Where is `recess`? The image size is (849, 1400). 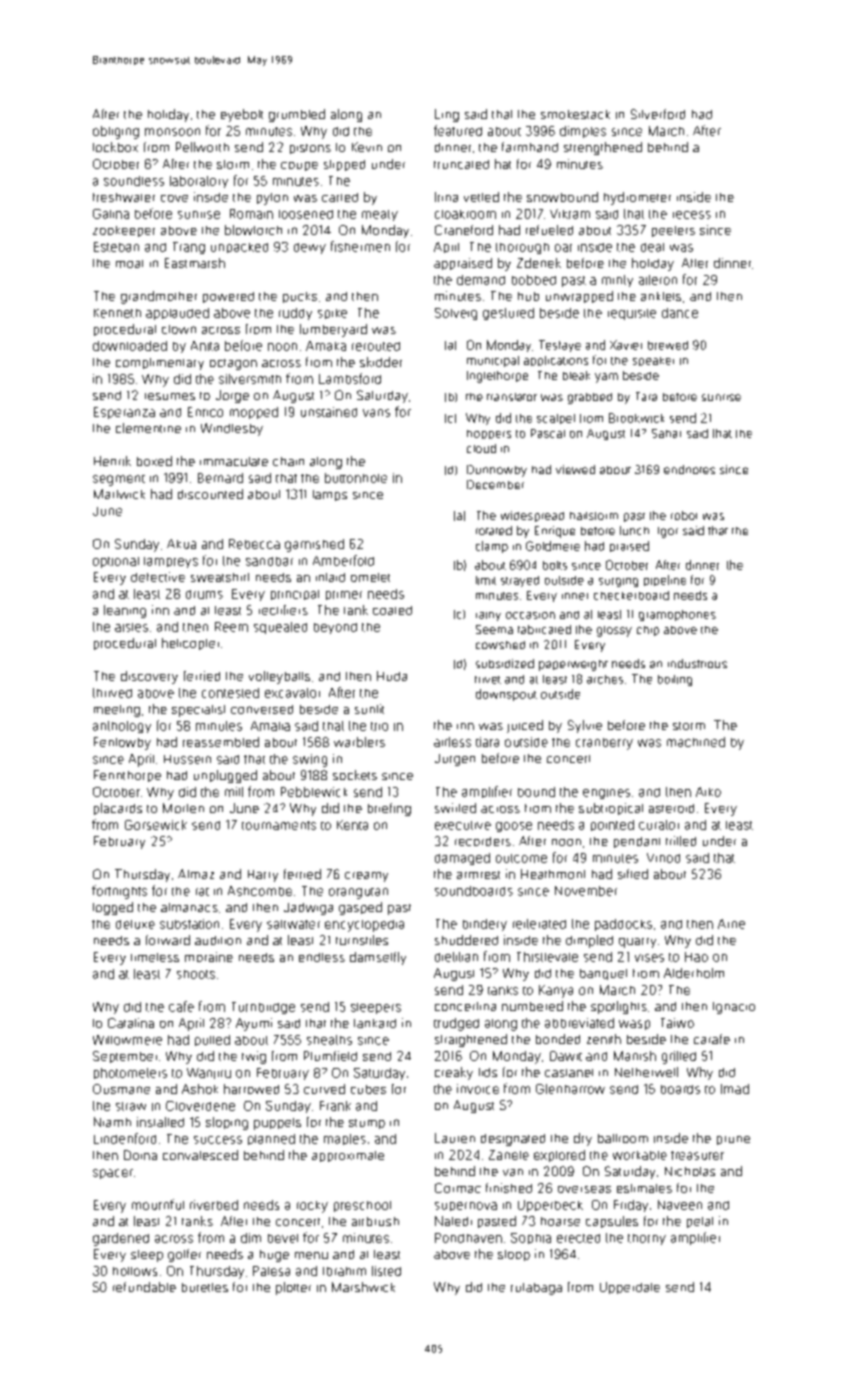 recess is located at coordinates (692, 215).
